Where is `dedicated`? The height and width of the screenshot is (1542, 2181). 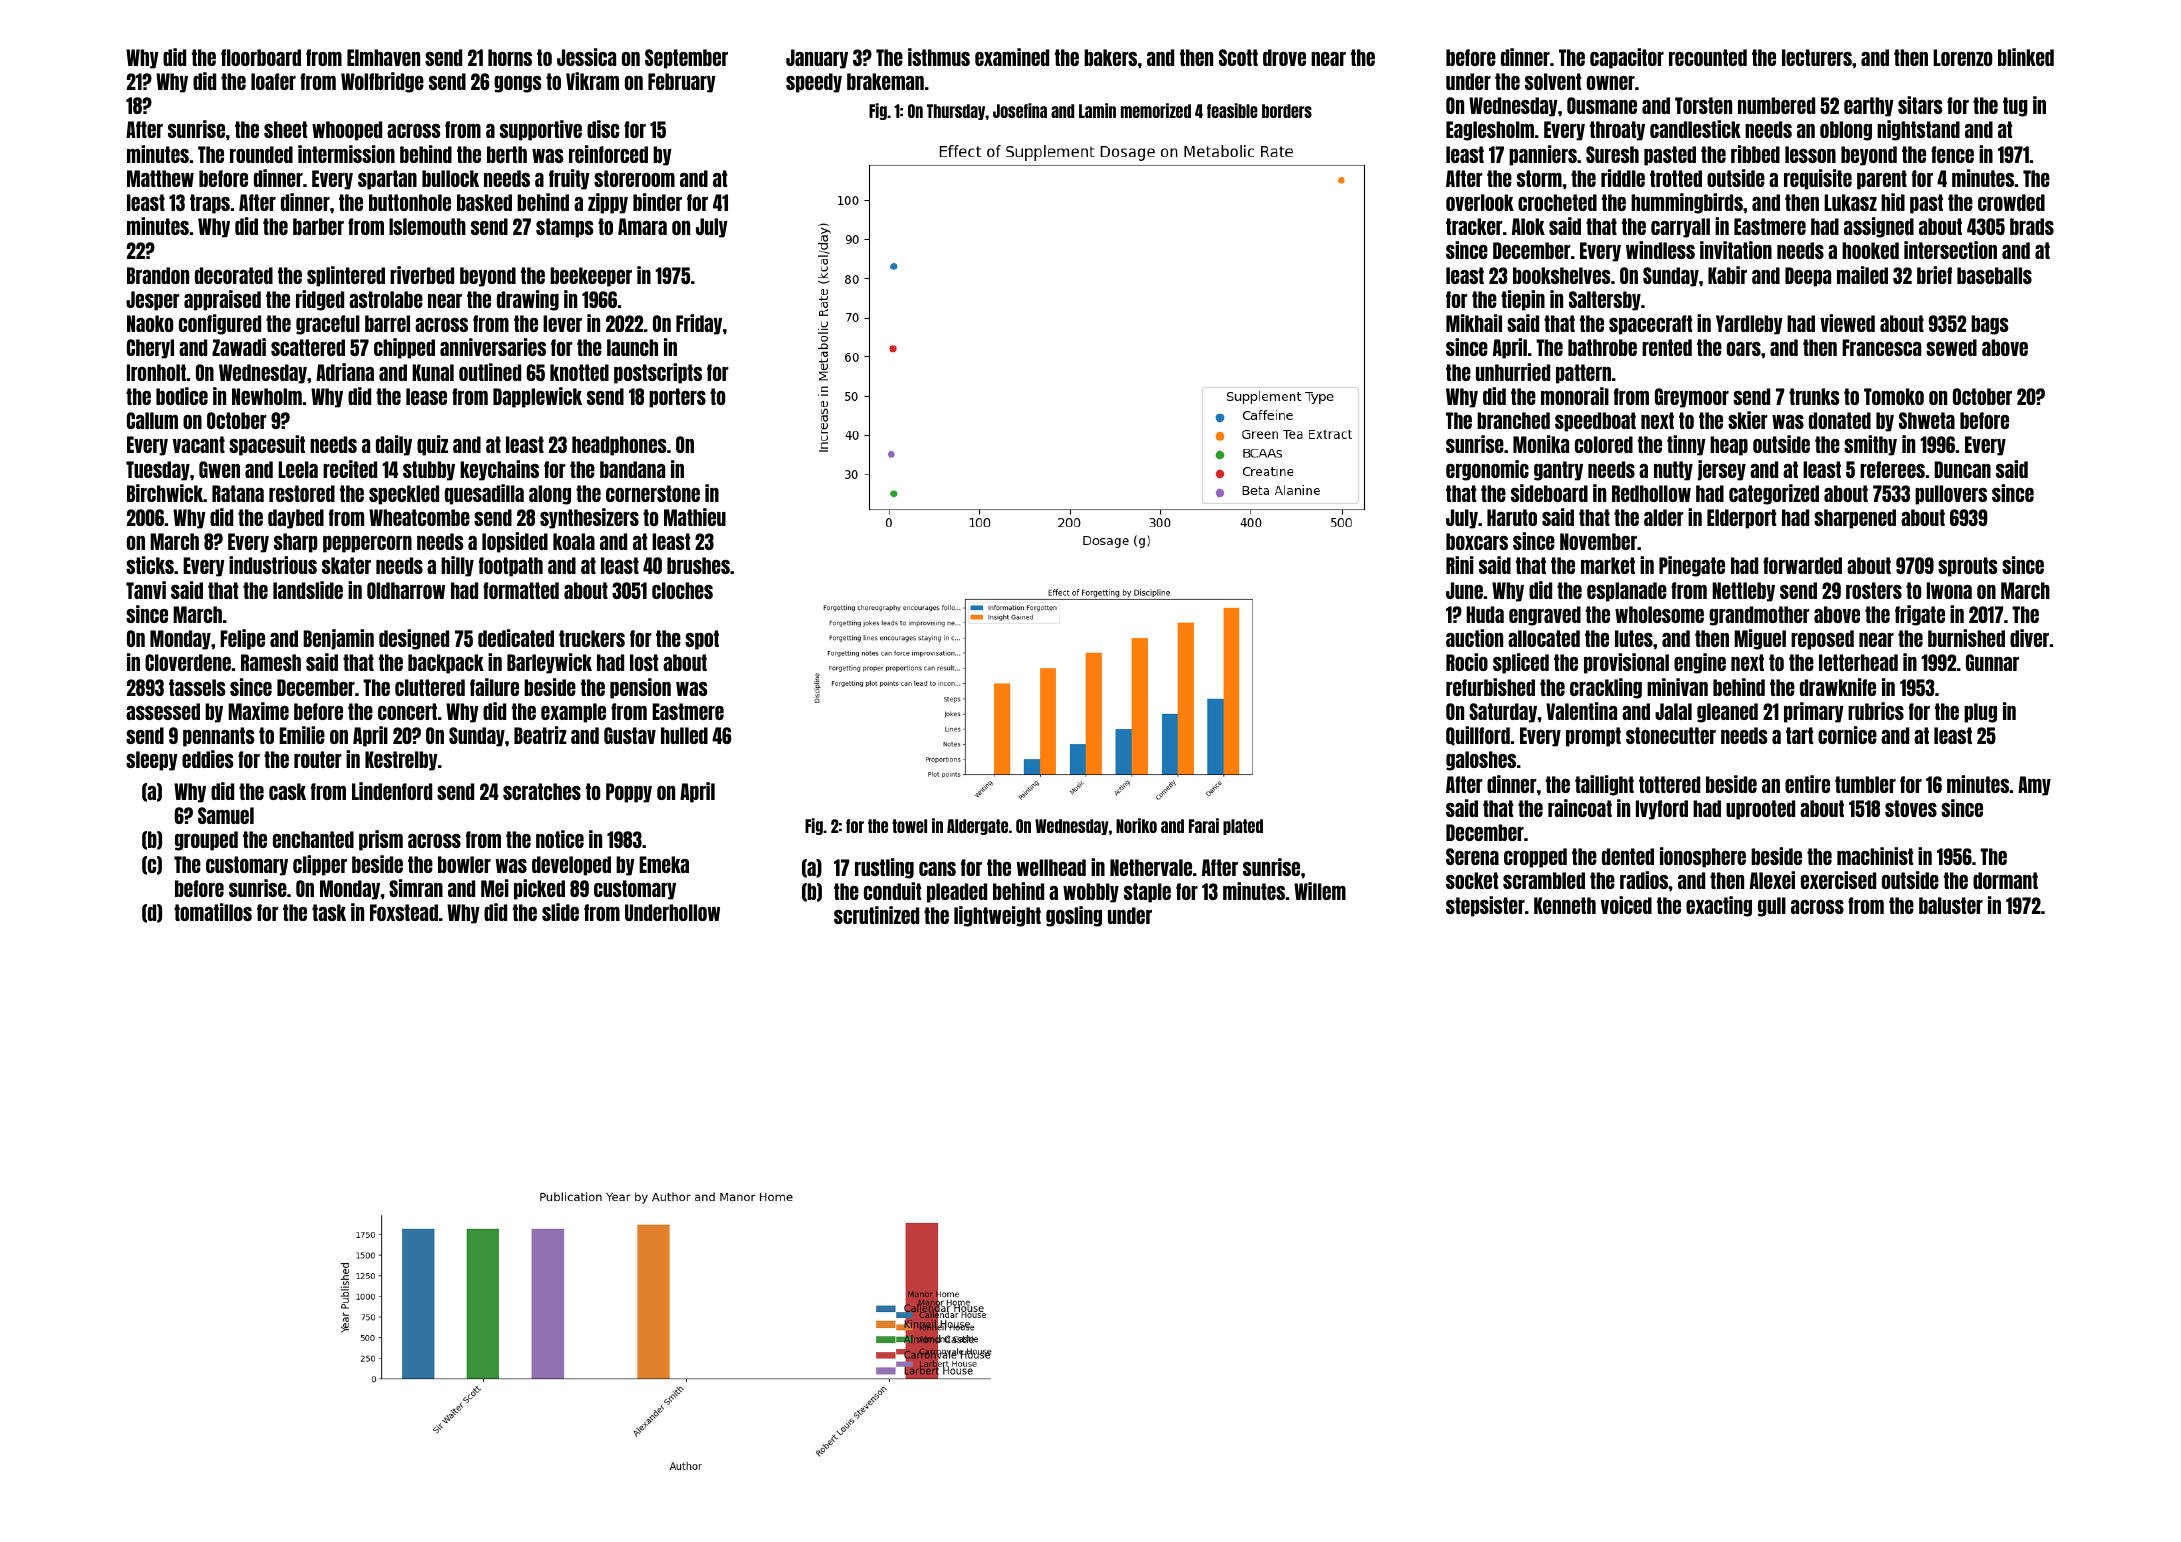 dedicated is located at coordinates (516, 638).
